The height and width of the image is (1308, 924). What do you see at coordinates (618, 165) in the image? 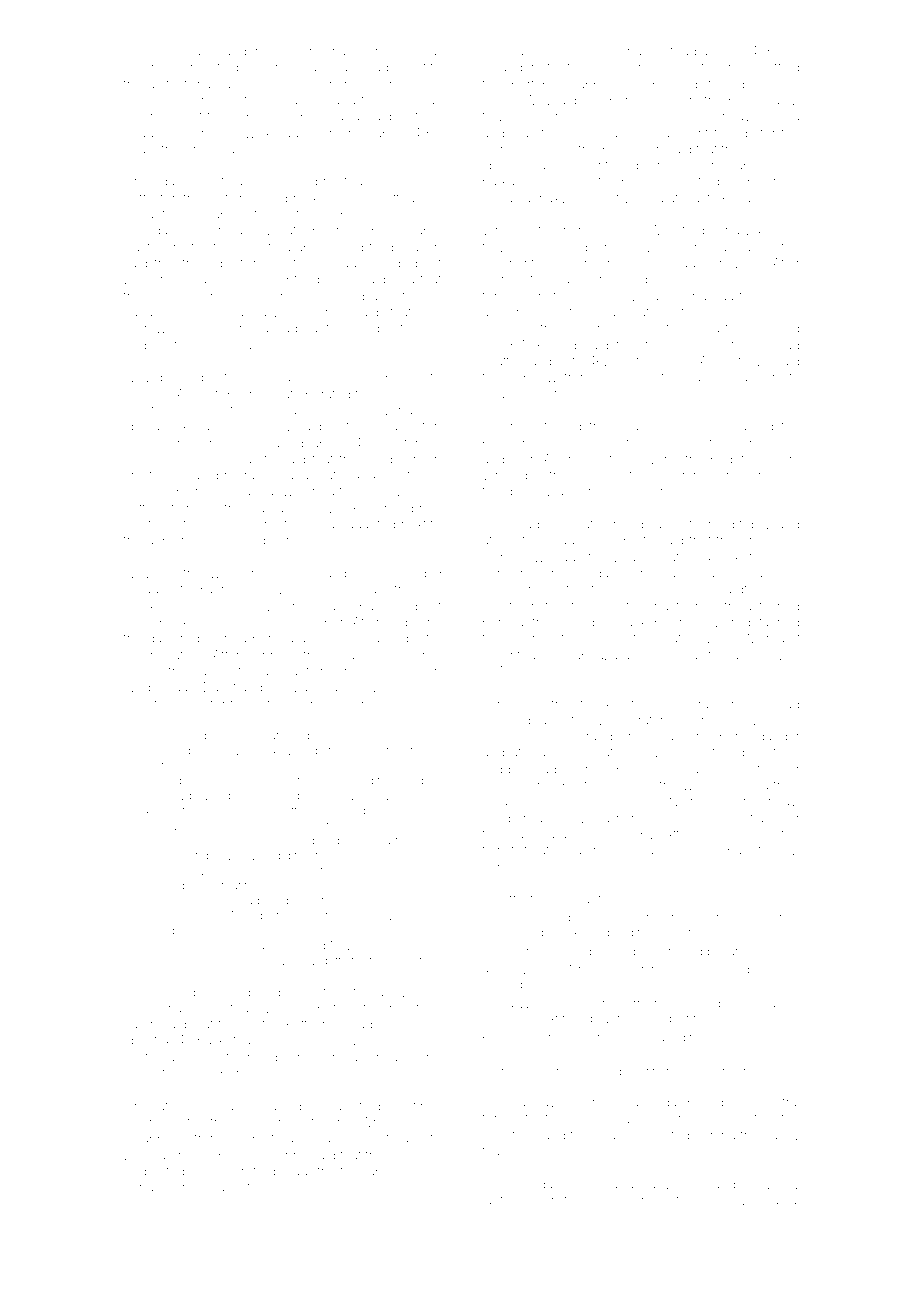
I see `Flintcombe` at bounding box center [618, 165].
